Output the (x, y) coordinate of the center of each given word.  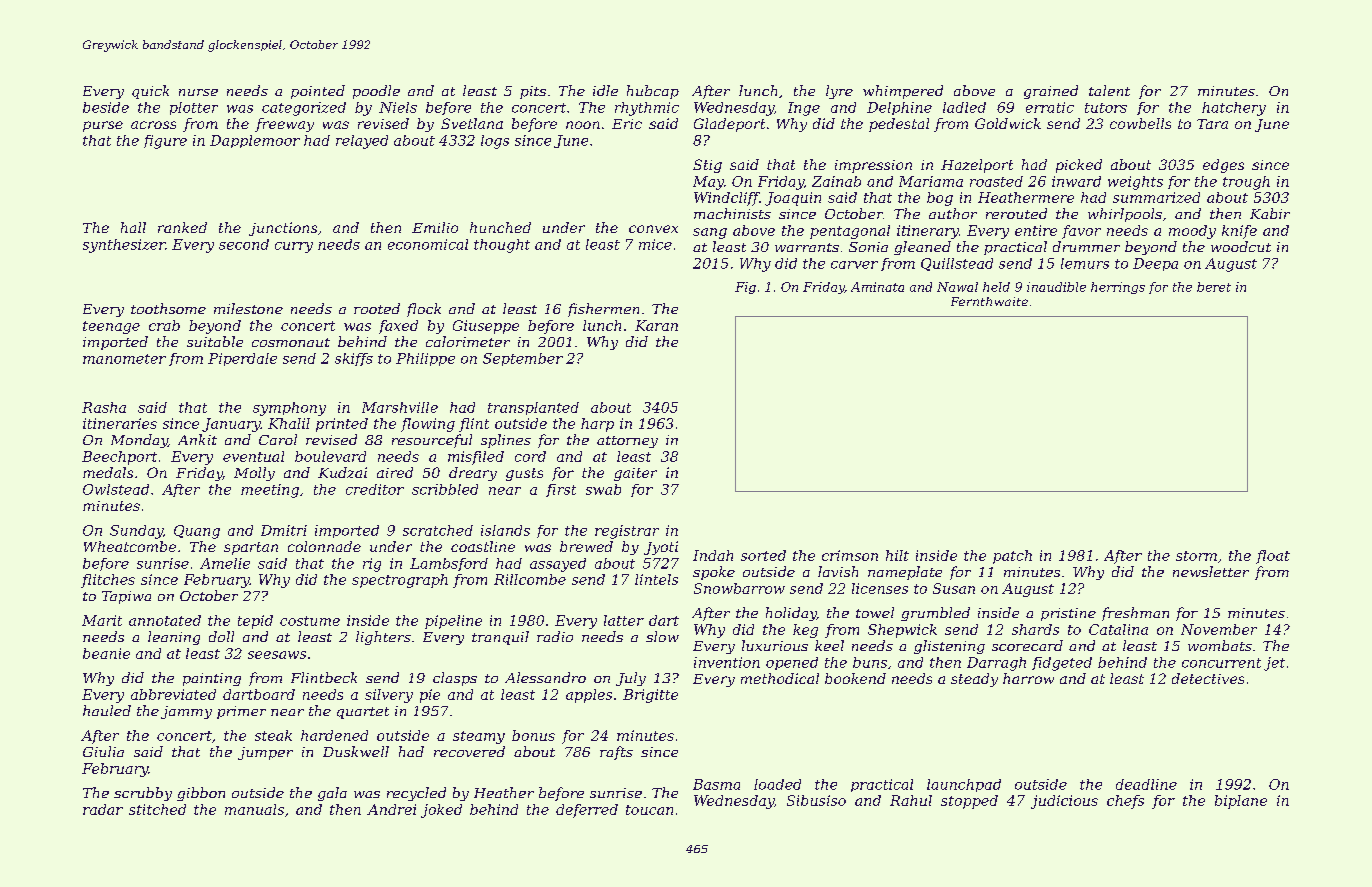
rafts (616, 753)
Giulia (103, 751)
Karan (656, 325)
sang (710, 233)
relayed (362, 142)
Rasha (104, 407)
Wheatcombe (130, 546)
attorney (627, 442)
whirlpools (1125, 215)
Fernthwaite (989, 301)
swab (603, 489)
